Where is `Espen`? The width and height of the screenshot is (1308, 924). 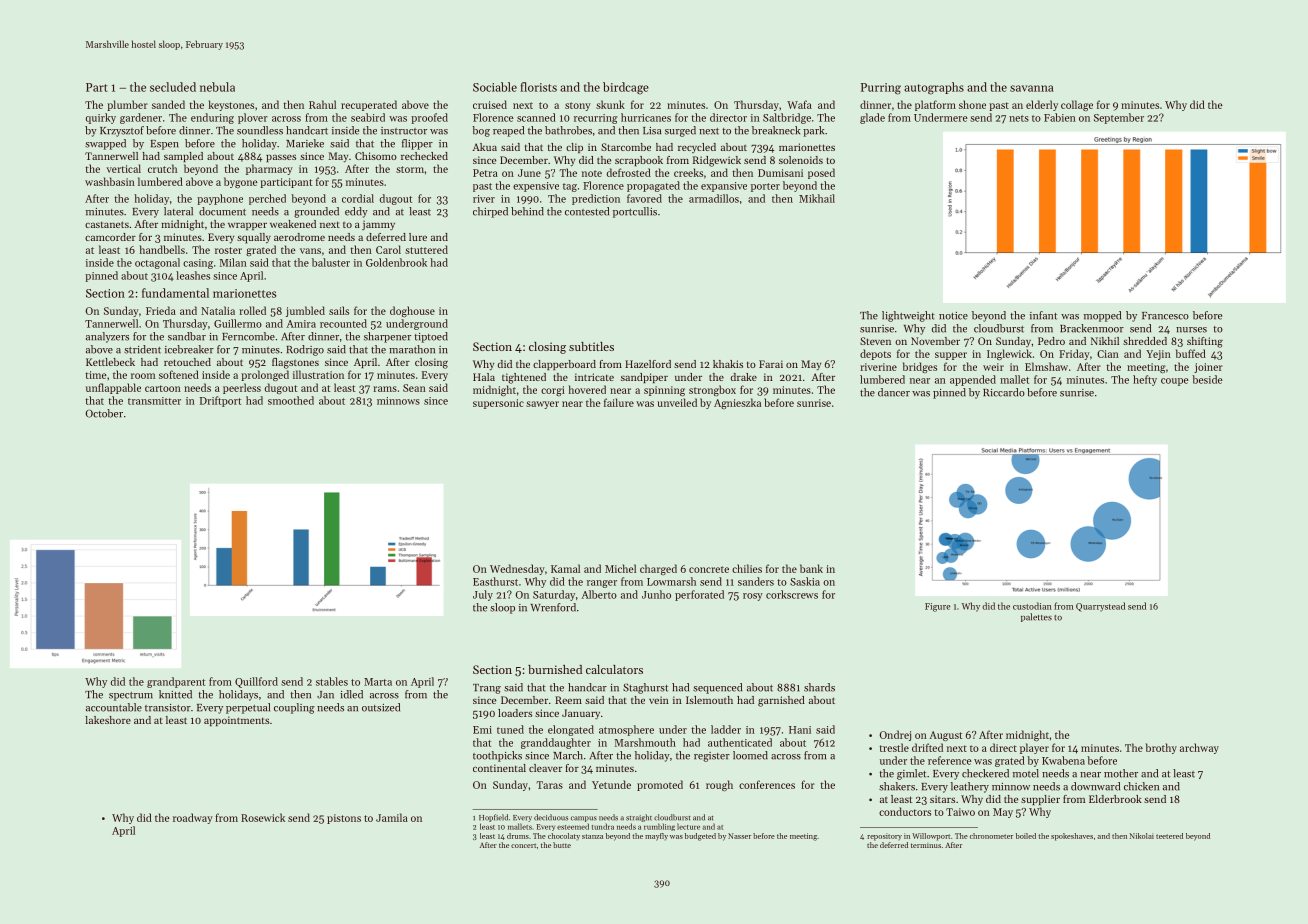 Espen is located at coordinates (165, 145).
